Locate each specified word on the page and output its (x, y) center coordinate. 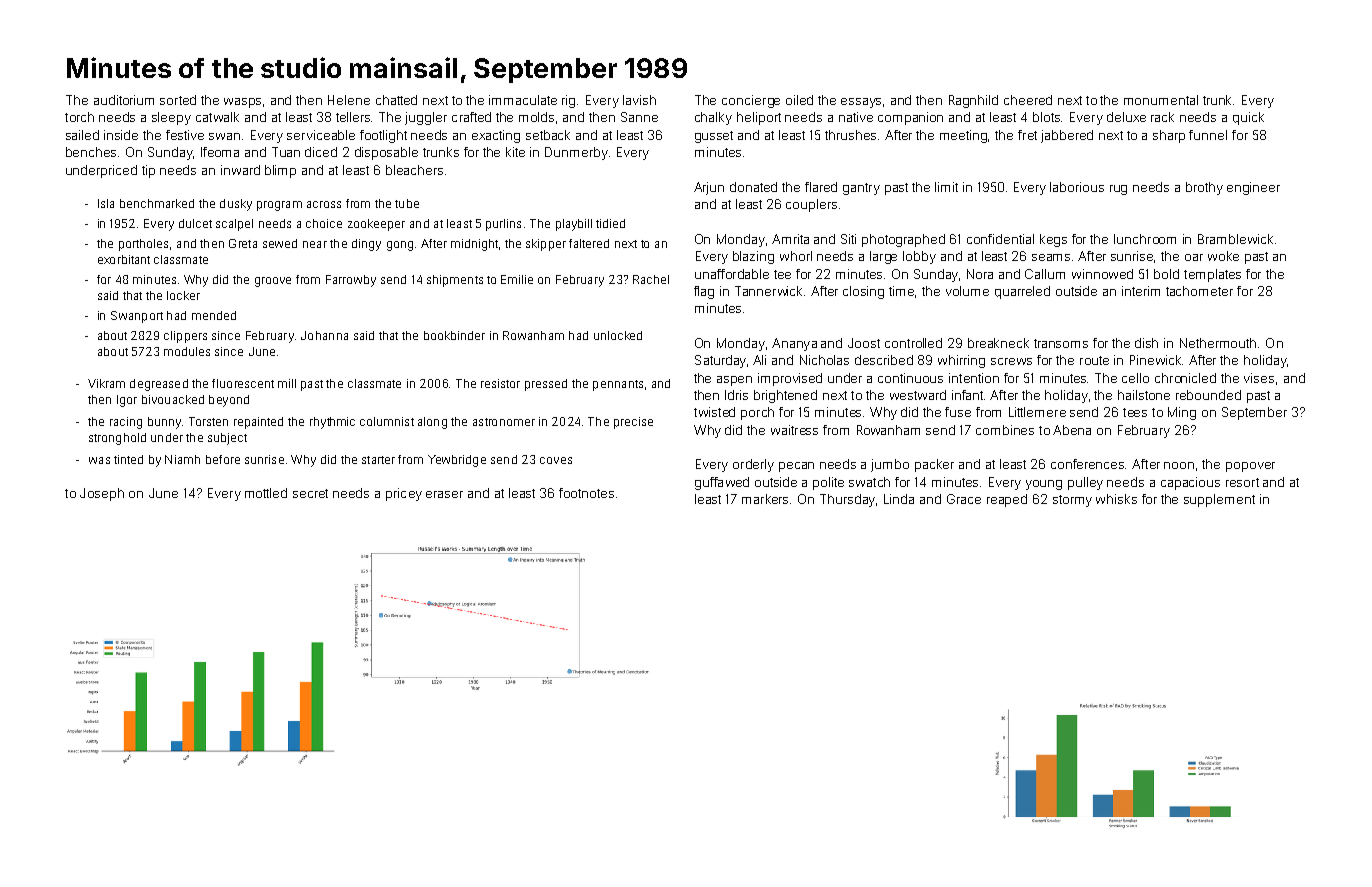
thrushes (850, 135)
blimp (280, 171)
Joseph (102, 494)
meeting (963, 136)
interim (1141, 291)
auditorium (124, 100)
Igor (127, 401)
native (856, 117)
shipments (455, 281)
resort (1242, 482)
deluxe (1126, 117)
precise (633, 423)
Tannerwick (770, 291)
